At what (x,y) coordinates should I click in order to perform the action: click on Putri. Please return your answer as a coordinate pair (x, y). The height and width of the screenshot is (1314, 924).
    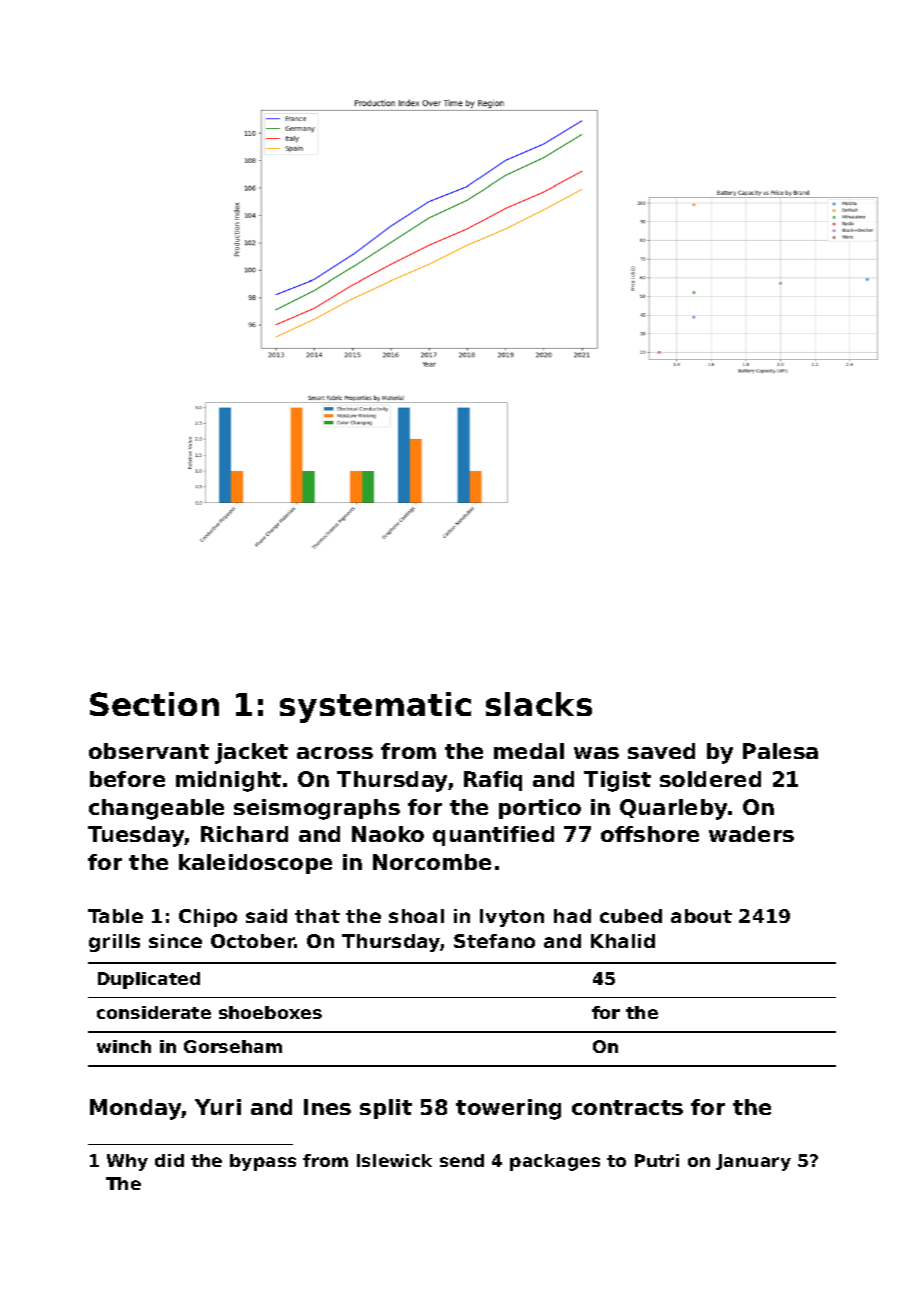
    Looking at the image, I should click on (657, 1160).
